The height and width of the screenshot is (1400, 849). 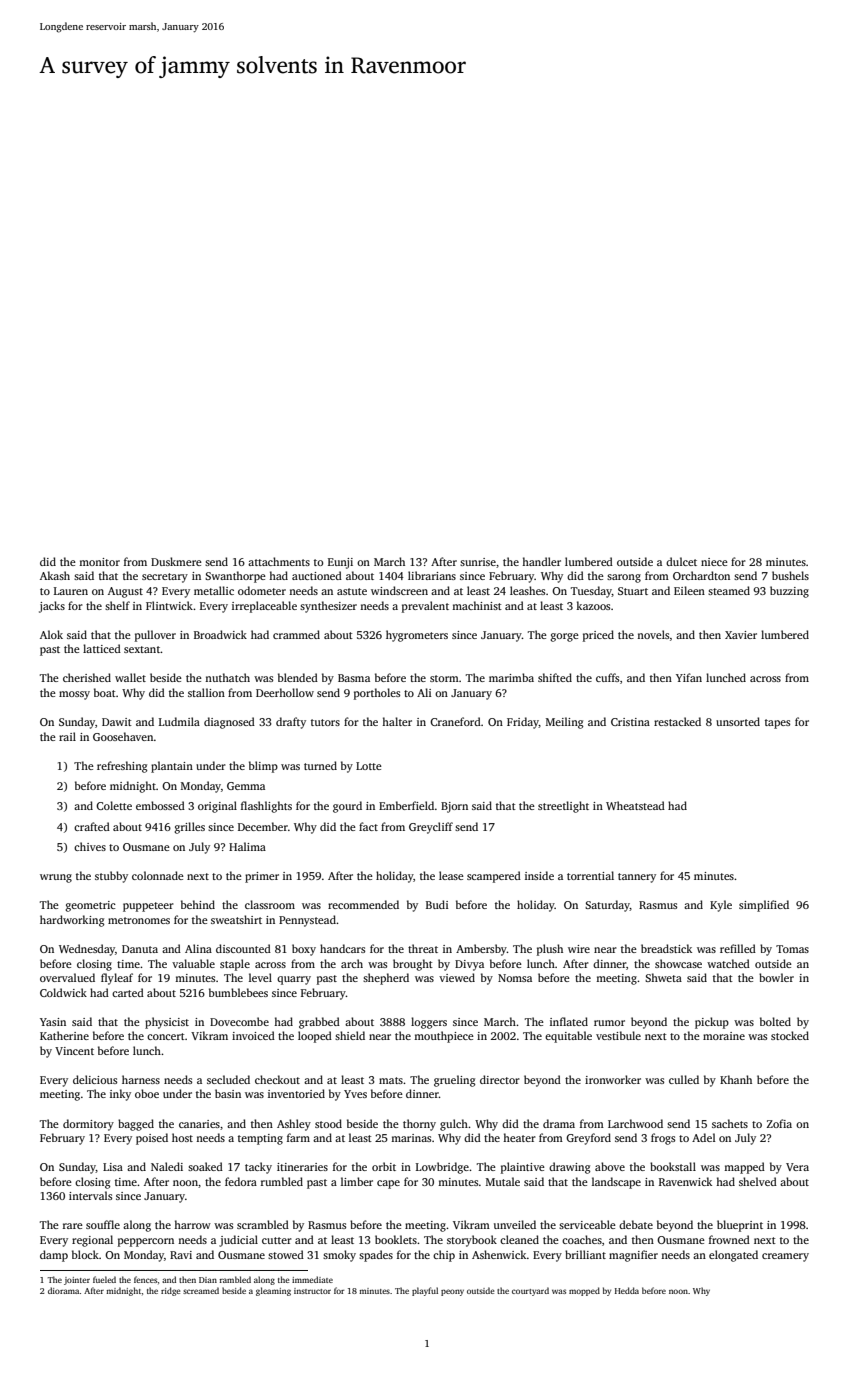 What do you see at coordinates (64, 1290) in the screenshot?
I see `diorama` at bounding box center [64, 1290].
